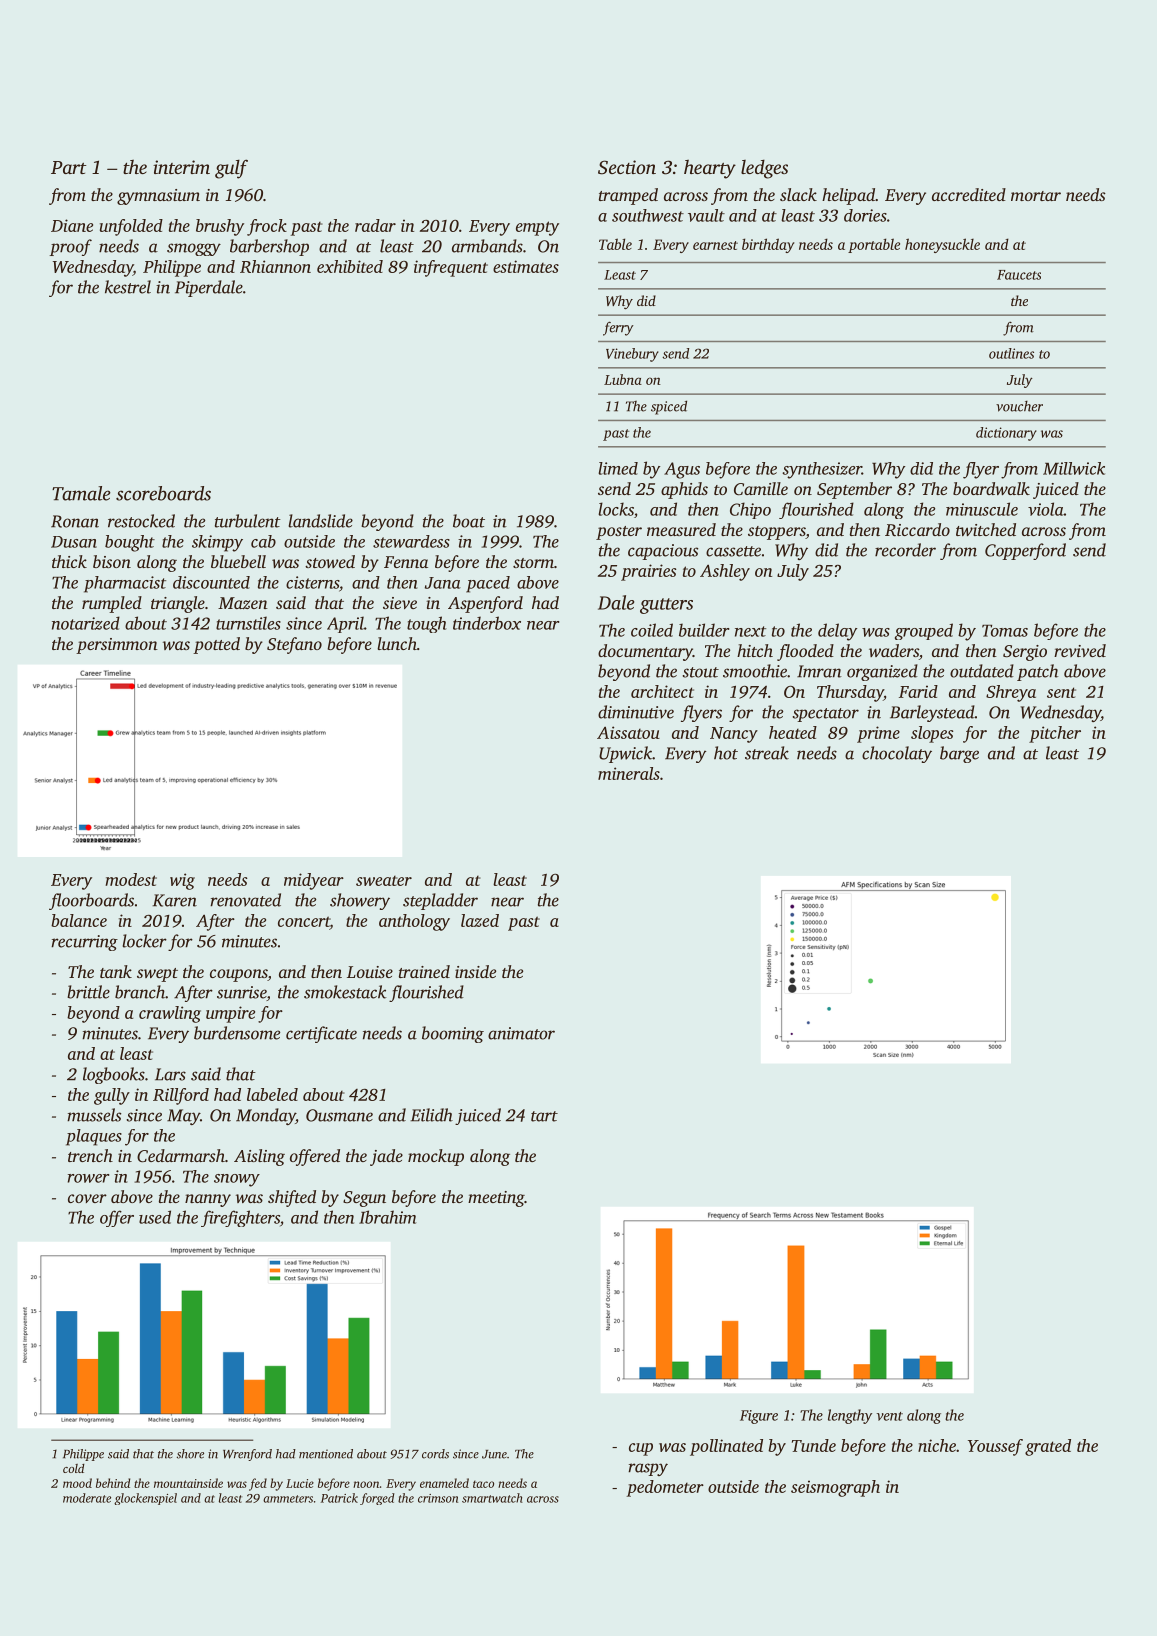  What do you see at coordinates (339, 1115) in the page?
I see `Ousmane` at bounding box center [339, 1115].
